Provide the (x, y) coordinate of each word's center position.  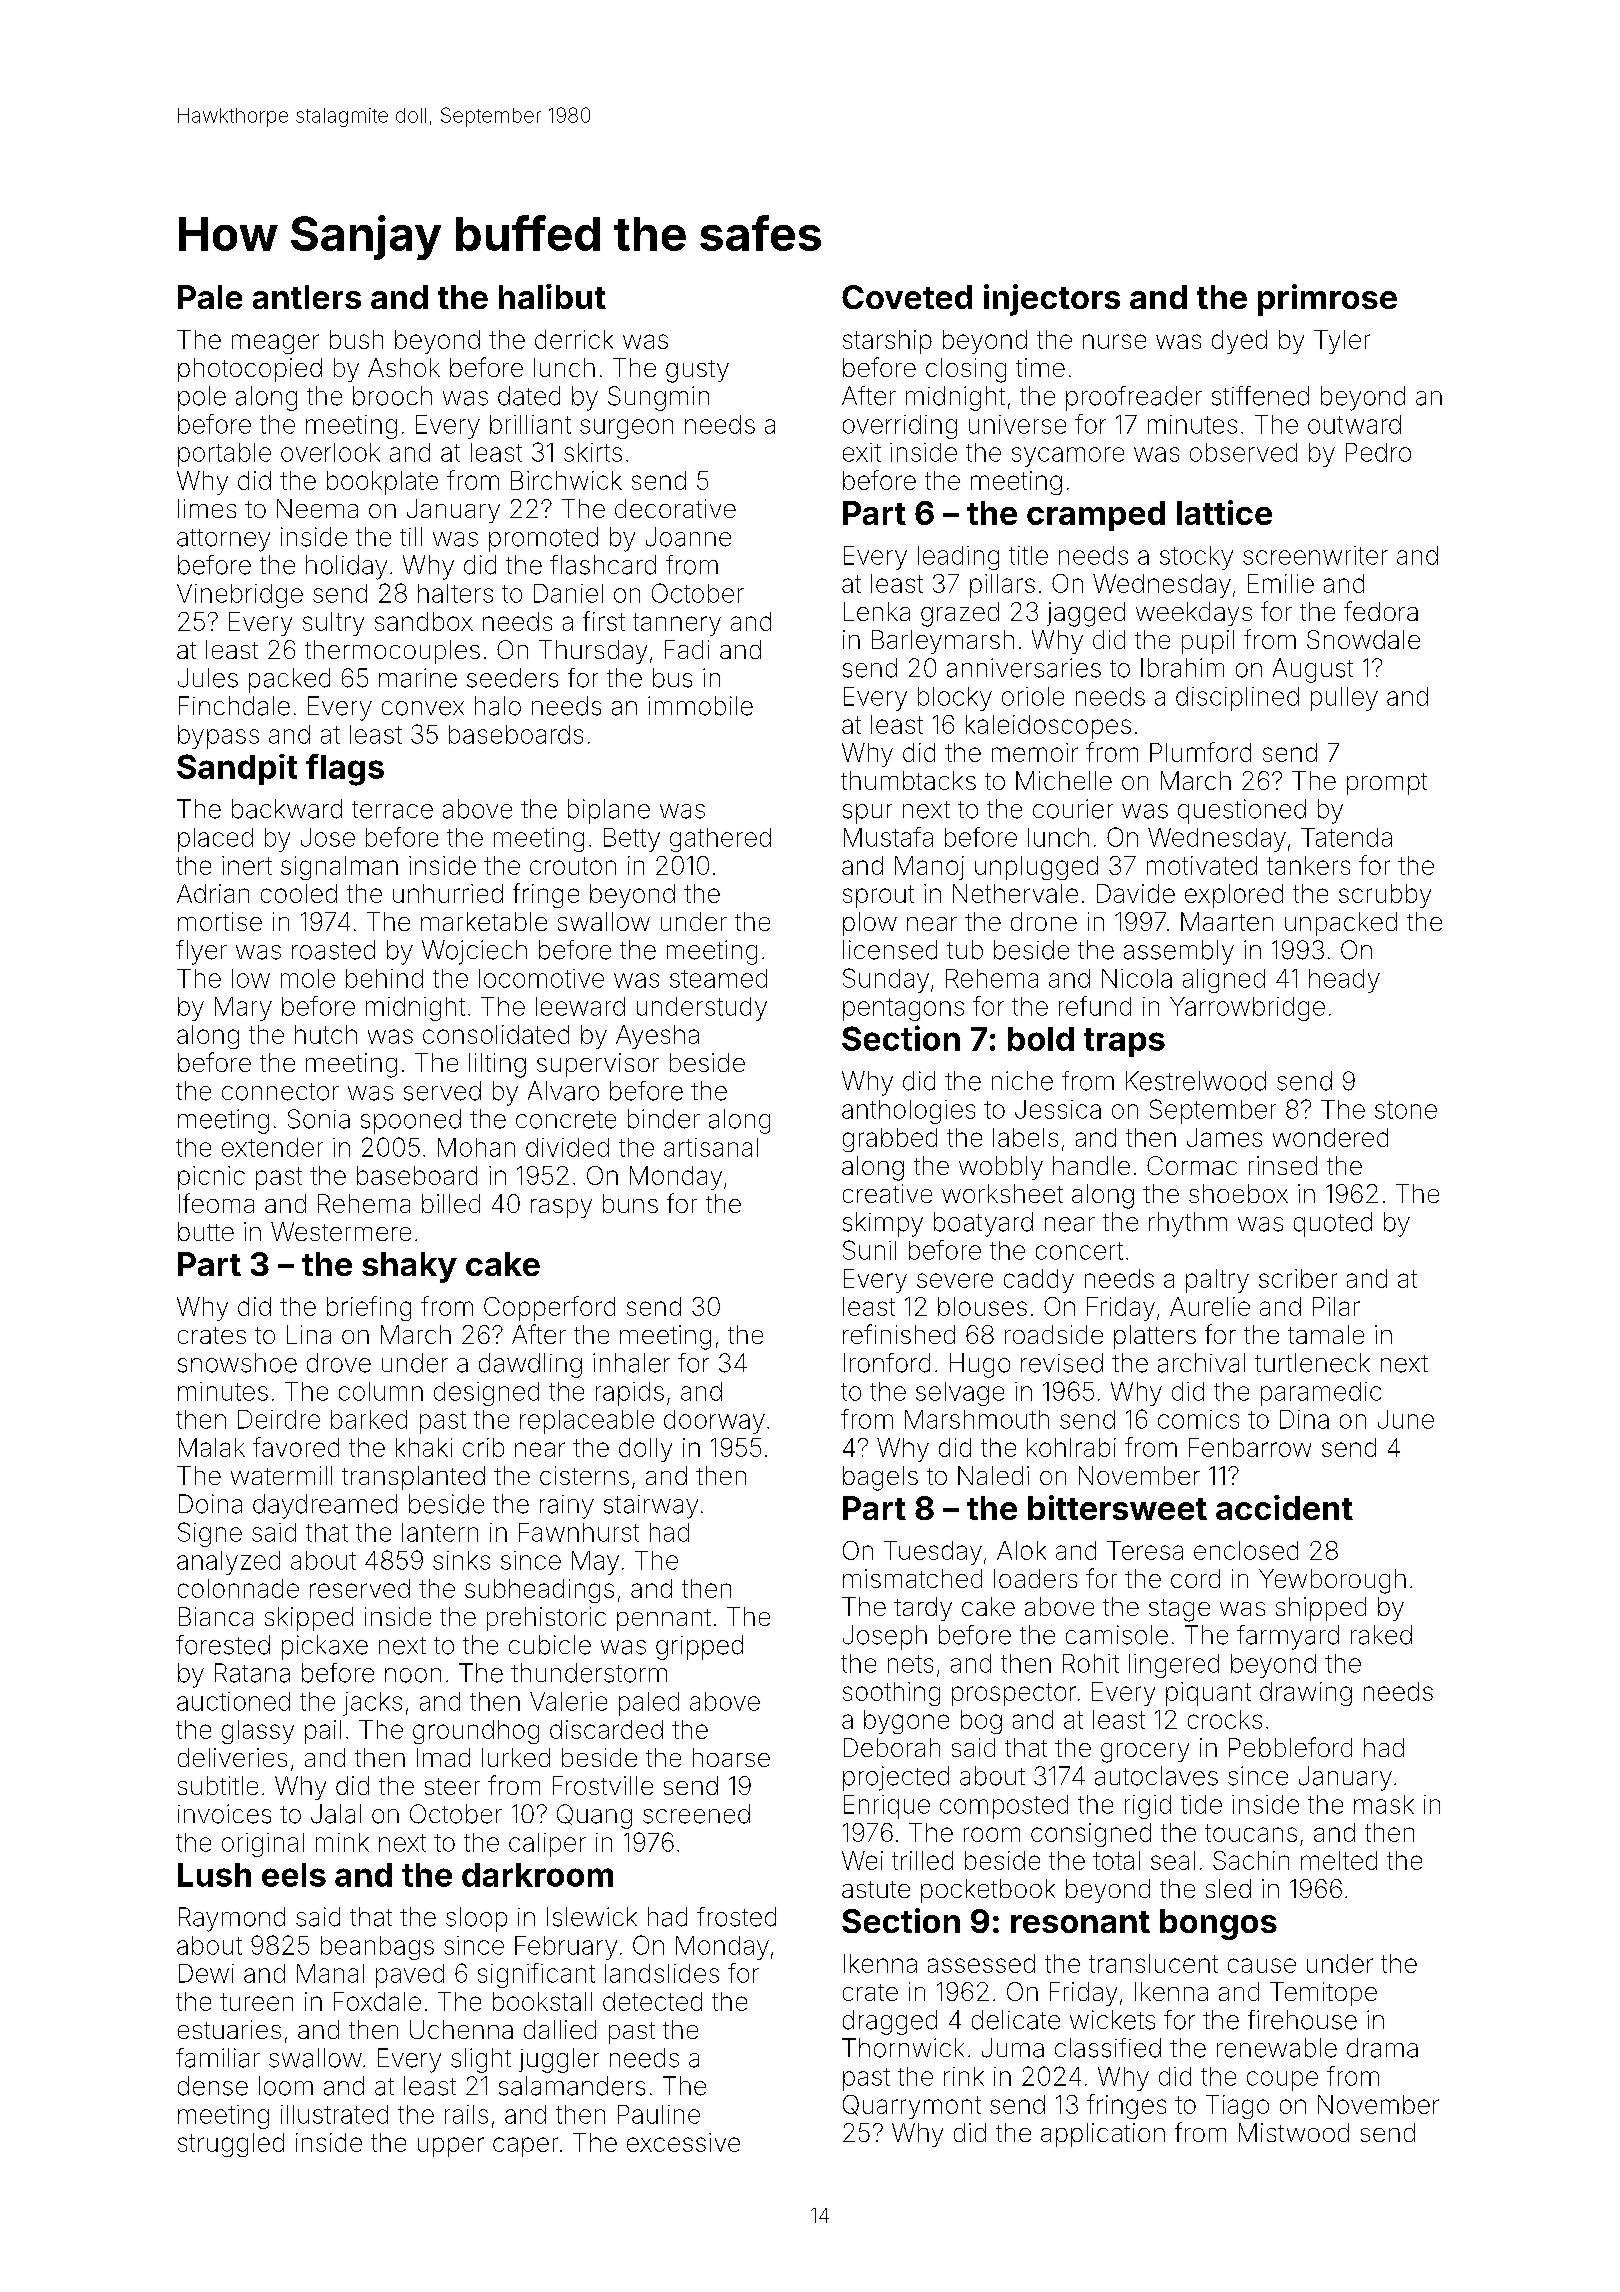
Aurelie (1210, 1306)
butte (206, 1231)
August (1313, 670)
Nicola (1137, 978)
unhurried (448, 893)
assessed (981, 1963)
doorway (714, 1422)
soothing (891, 1694)
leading (958, 558)
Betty (632, 840)
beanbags (377, 1948)
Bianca (216, 1616)
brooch (392, 396)
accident (1284, 1507)
